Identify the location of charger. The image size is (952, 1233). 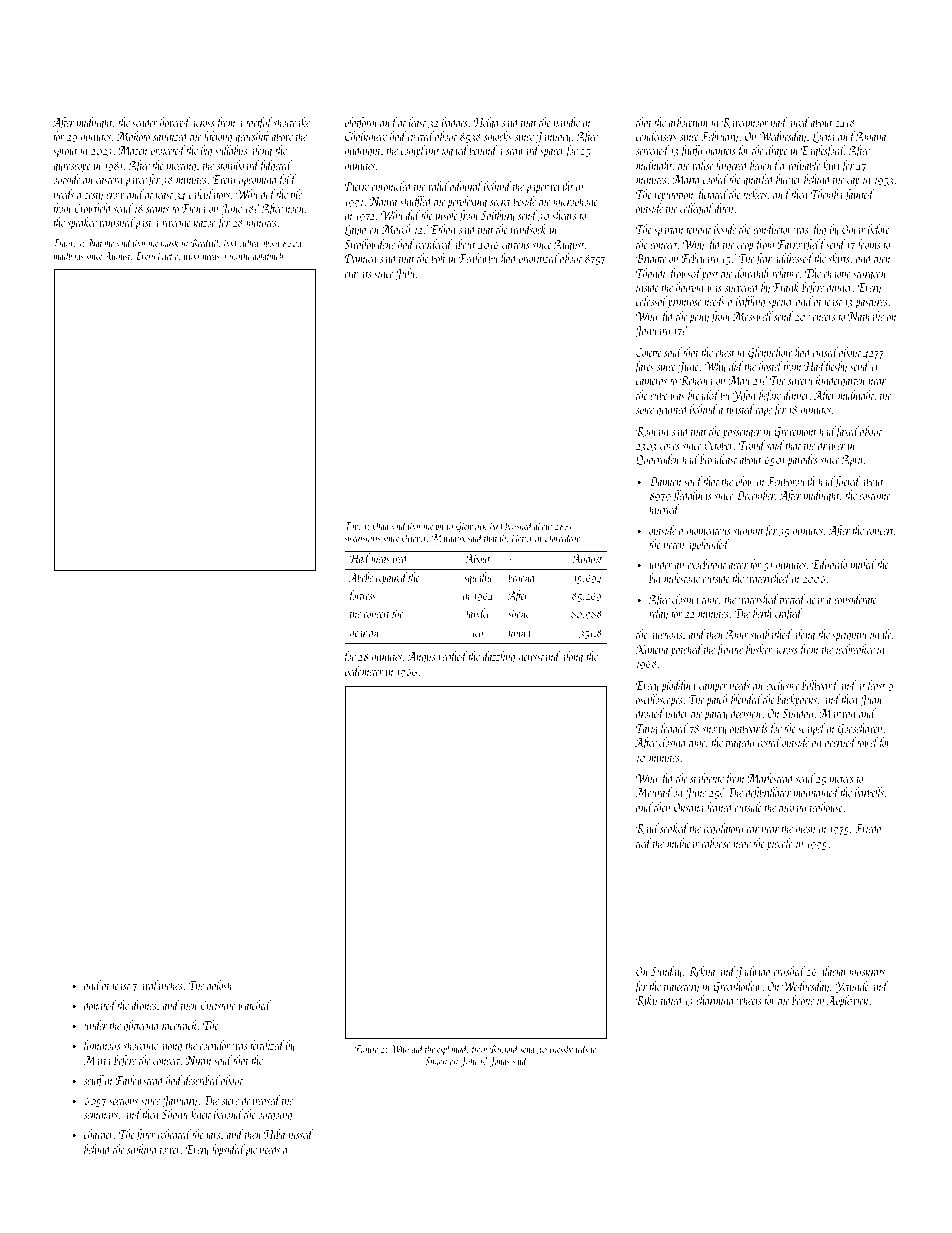
(99, 1135).
